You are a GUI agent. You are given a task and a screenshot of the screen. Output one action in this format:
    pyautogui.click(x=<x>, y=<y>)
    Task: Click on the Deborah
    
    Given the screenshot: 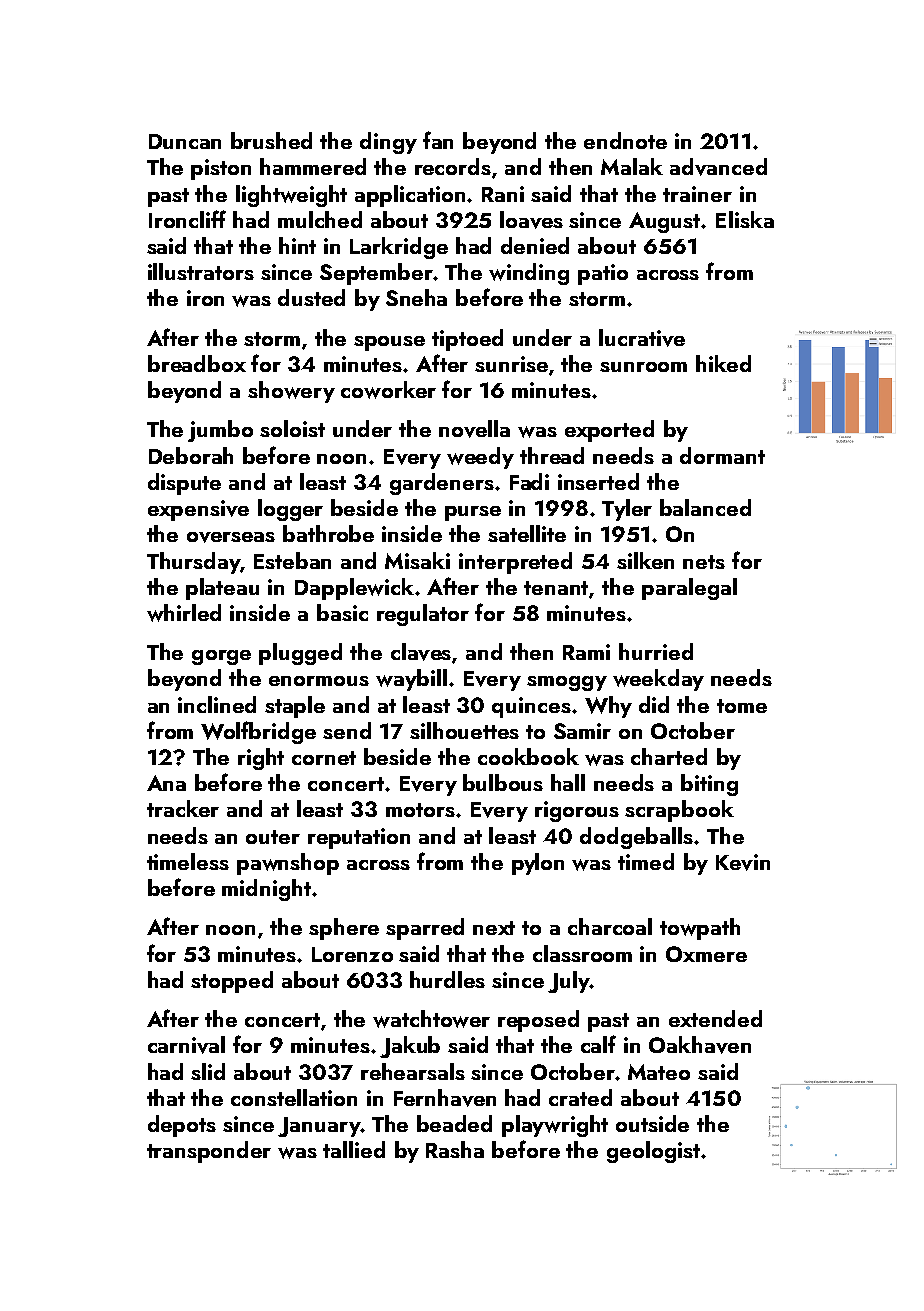 What is the action you would take?
    pyautogui.click(x=191, y=455)
